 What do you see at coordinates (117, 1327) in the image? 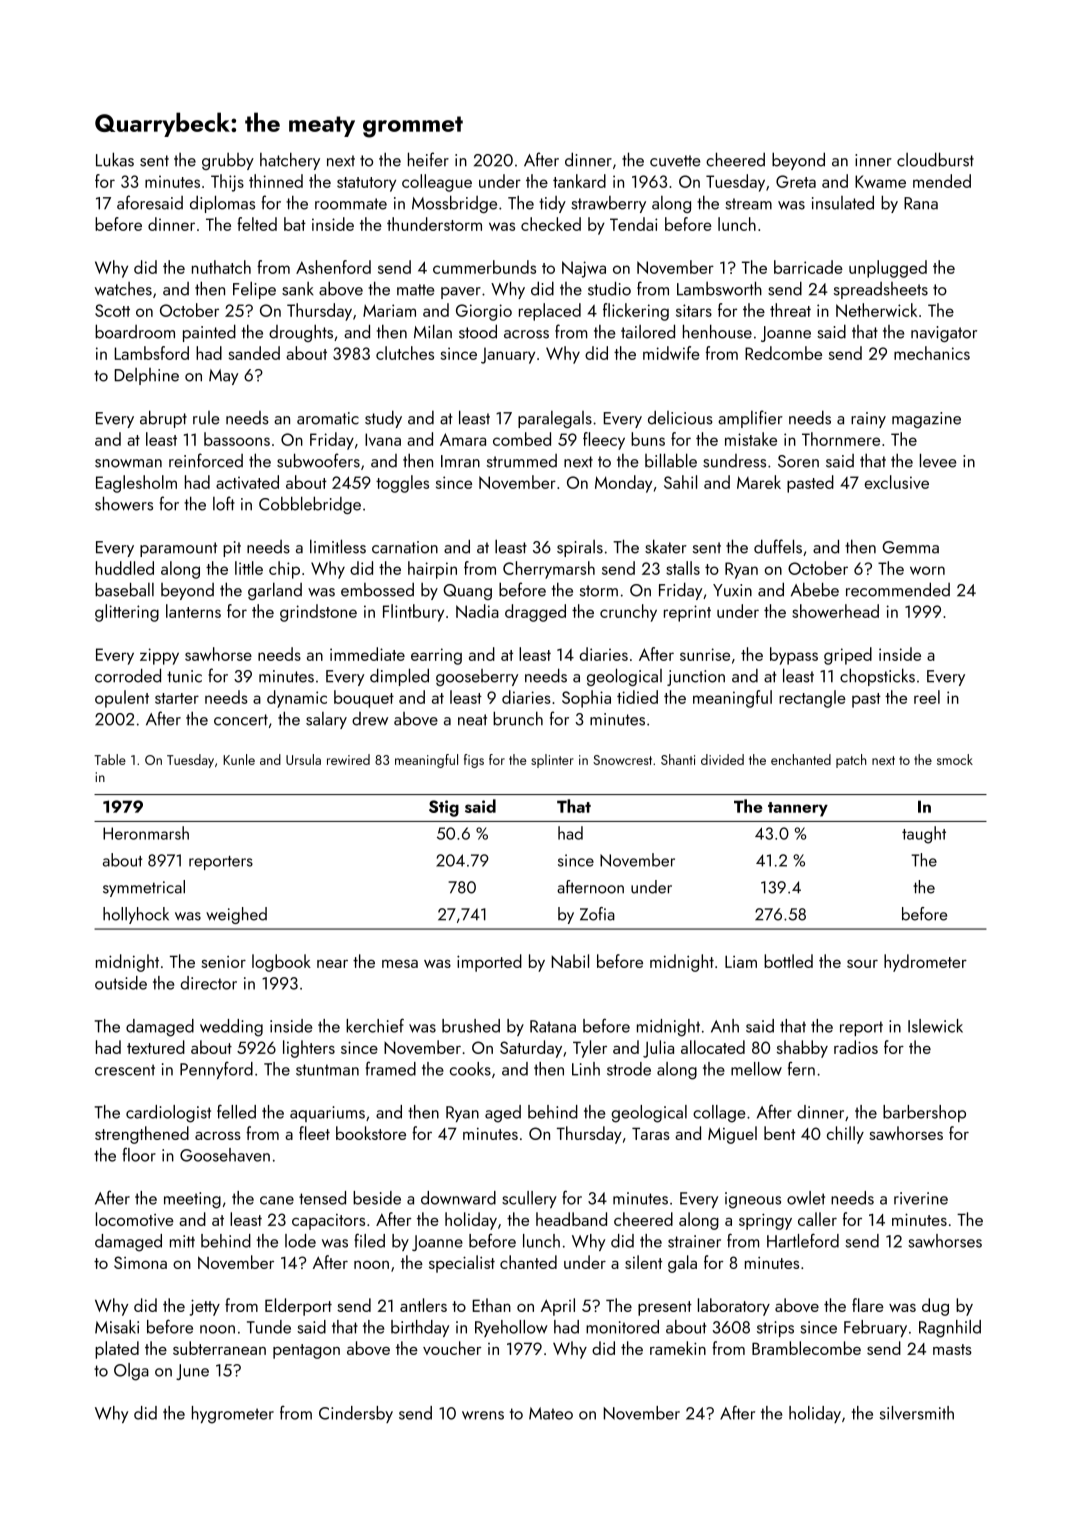
I see `Misaki` at bounding box center [117, 1327].
